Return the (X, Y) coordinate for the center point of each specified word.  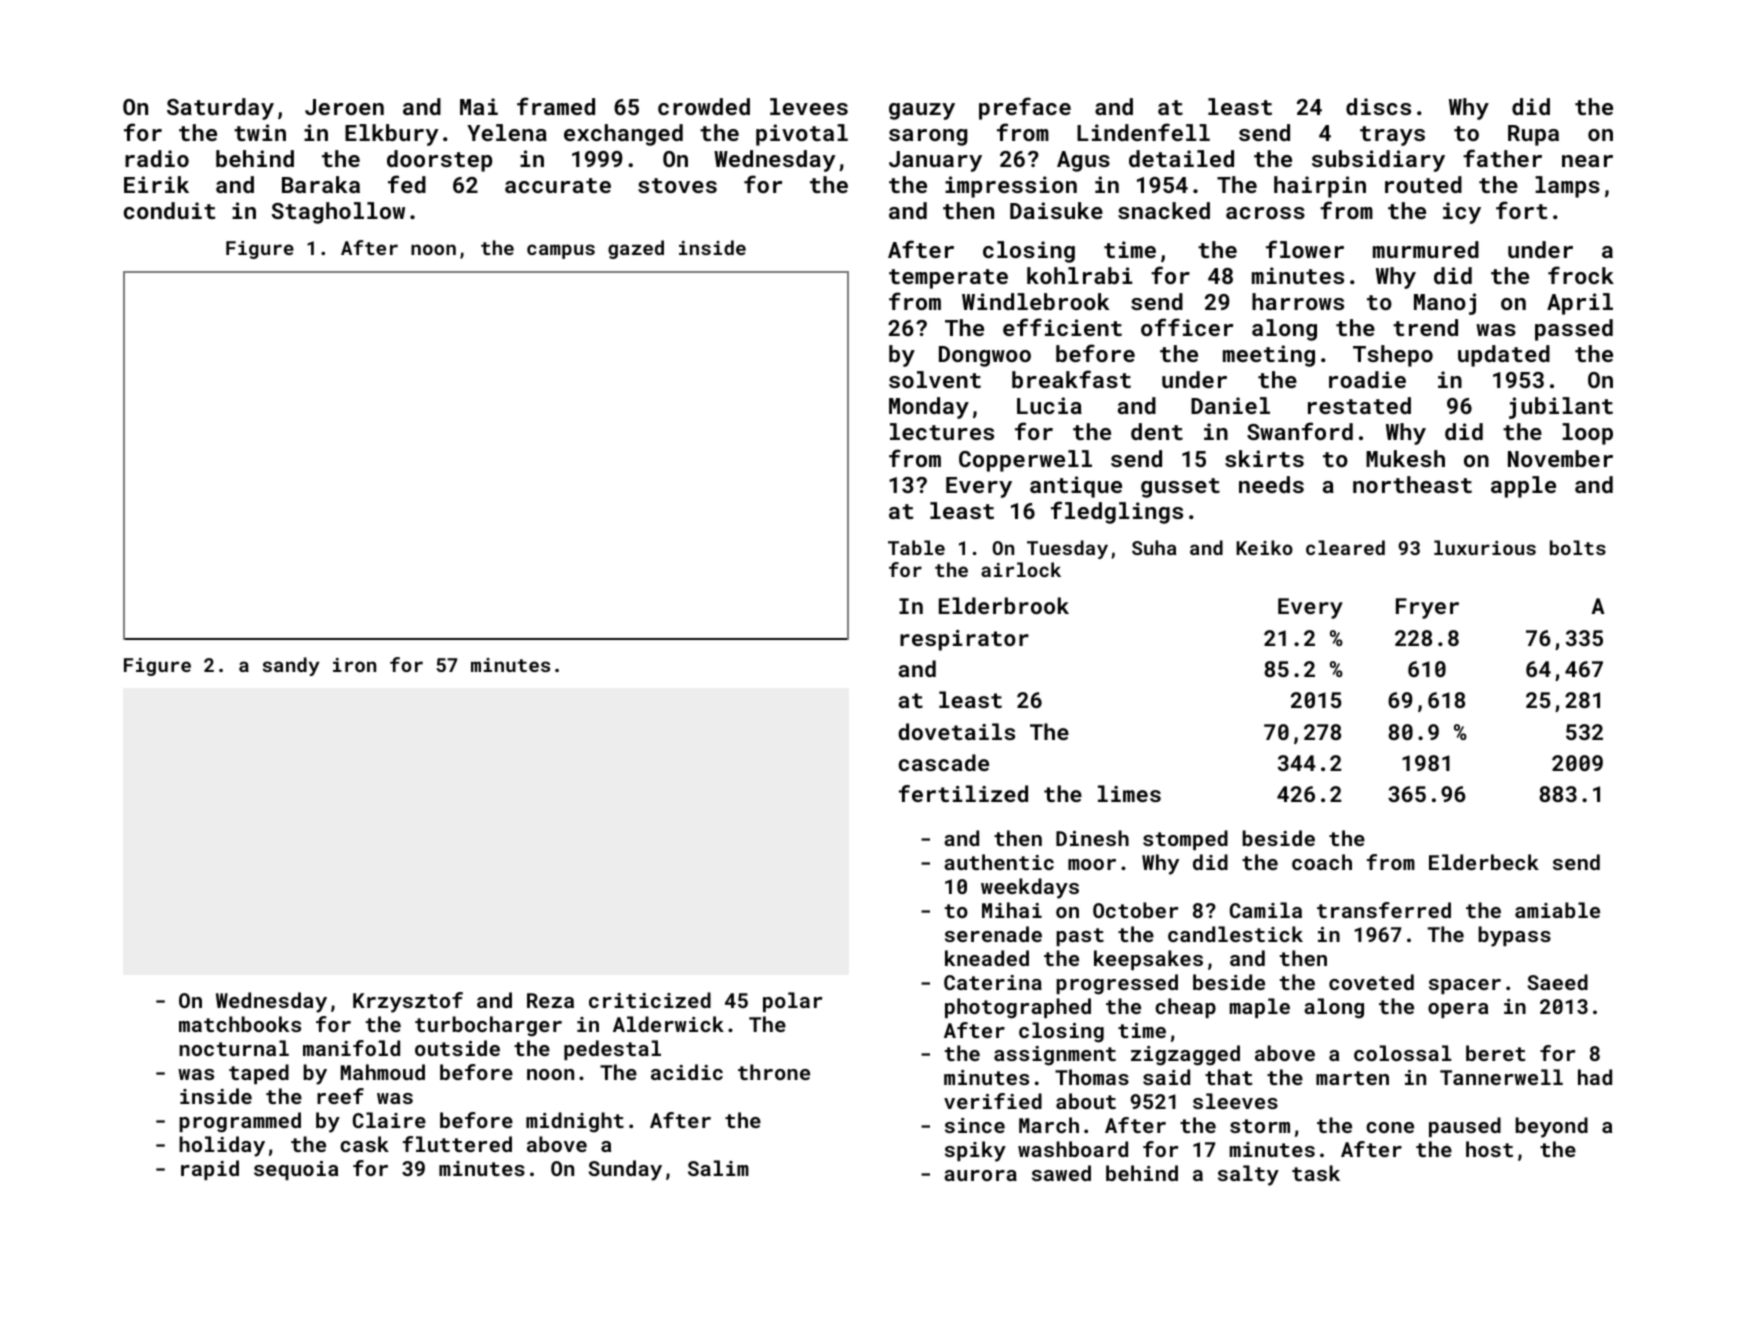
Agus (1083, 161)
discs (1378, 106)
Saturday (220, 109)
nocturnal (234, 1048)
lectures (942, 431)
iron (354, 665)
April (1580, 304)
